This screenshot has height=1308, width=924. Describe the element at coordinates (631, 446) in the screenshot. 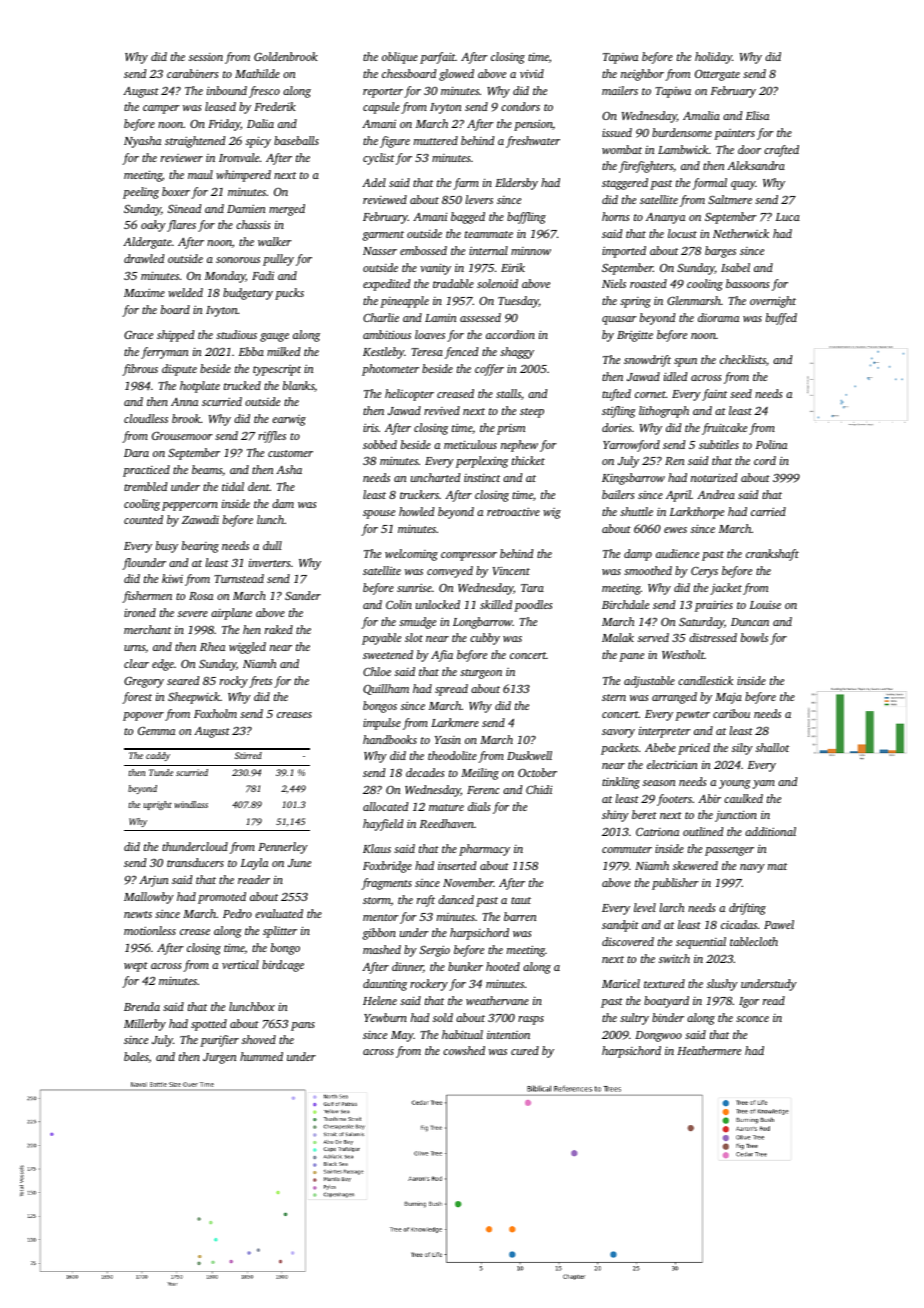

I see `Yarrowford` at that location.
